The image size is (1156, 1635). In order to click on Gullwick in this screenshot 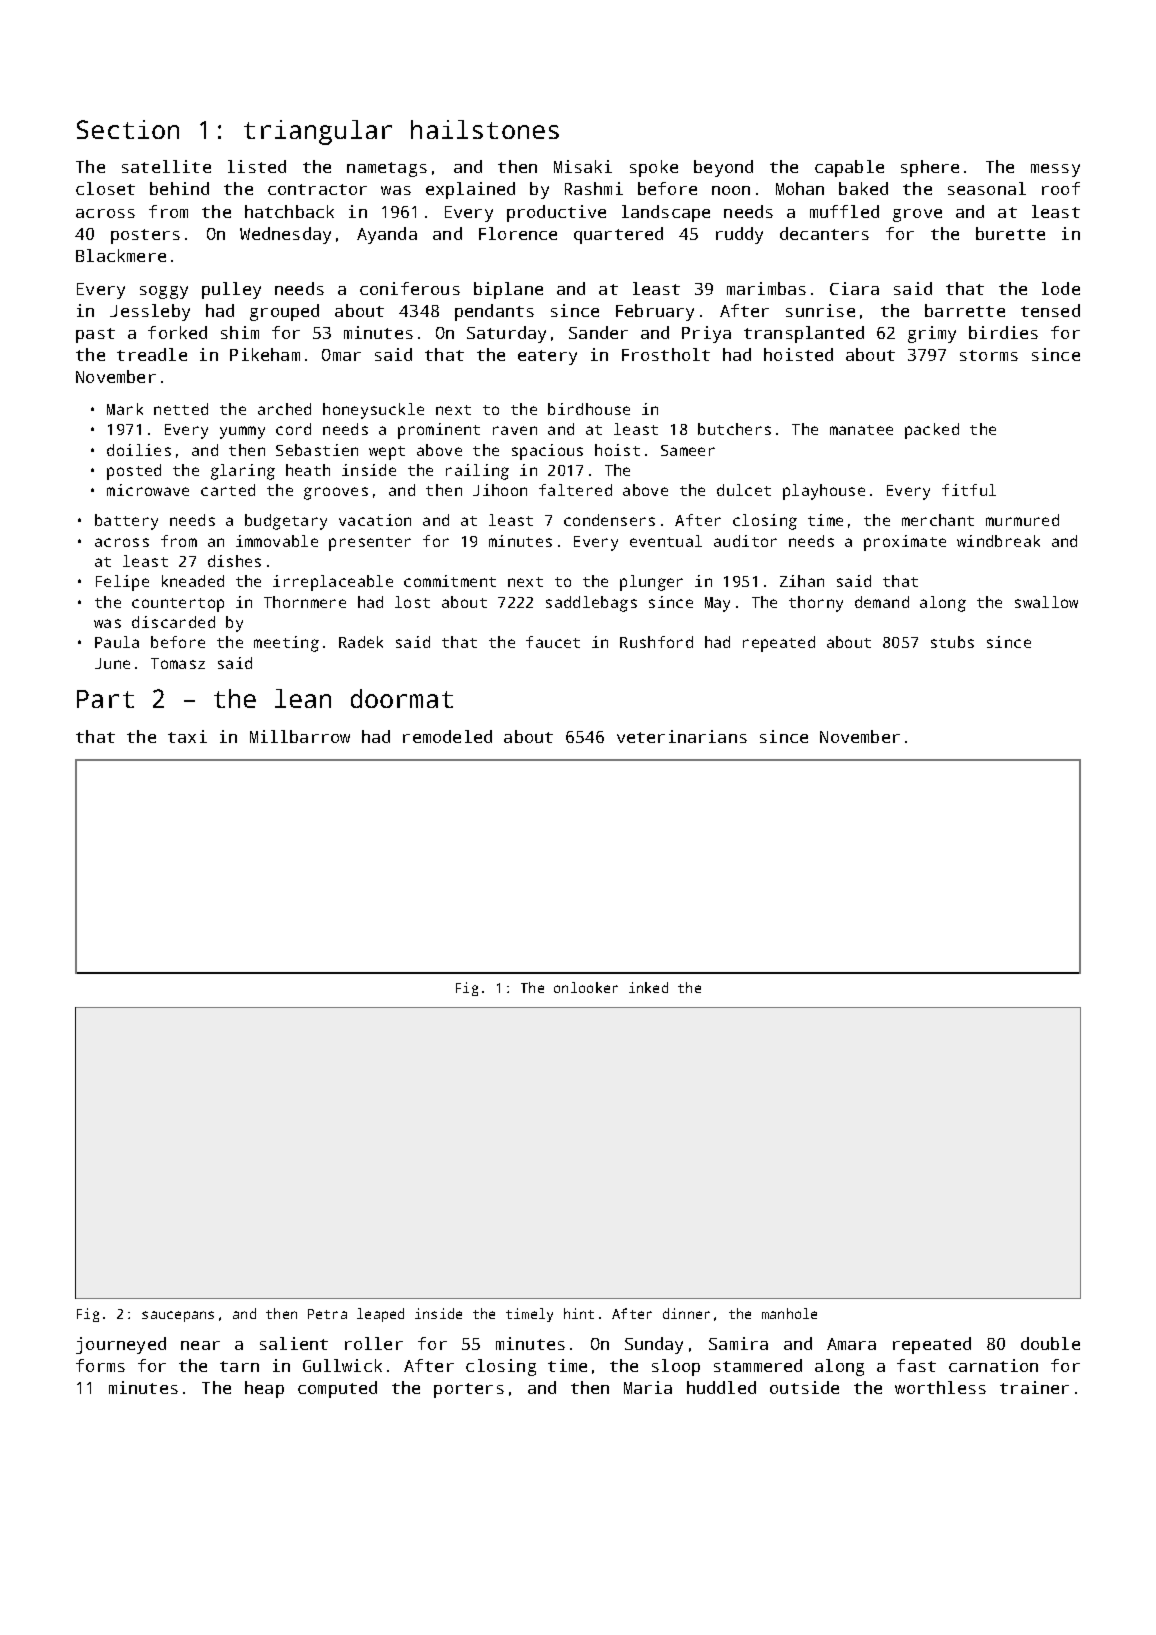, I will do `click(342, 1365)`.
